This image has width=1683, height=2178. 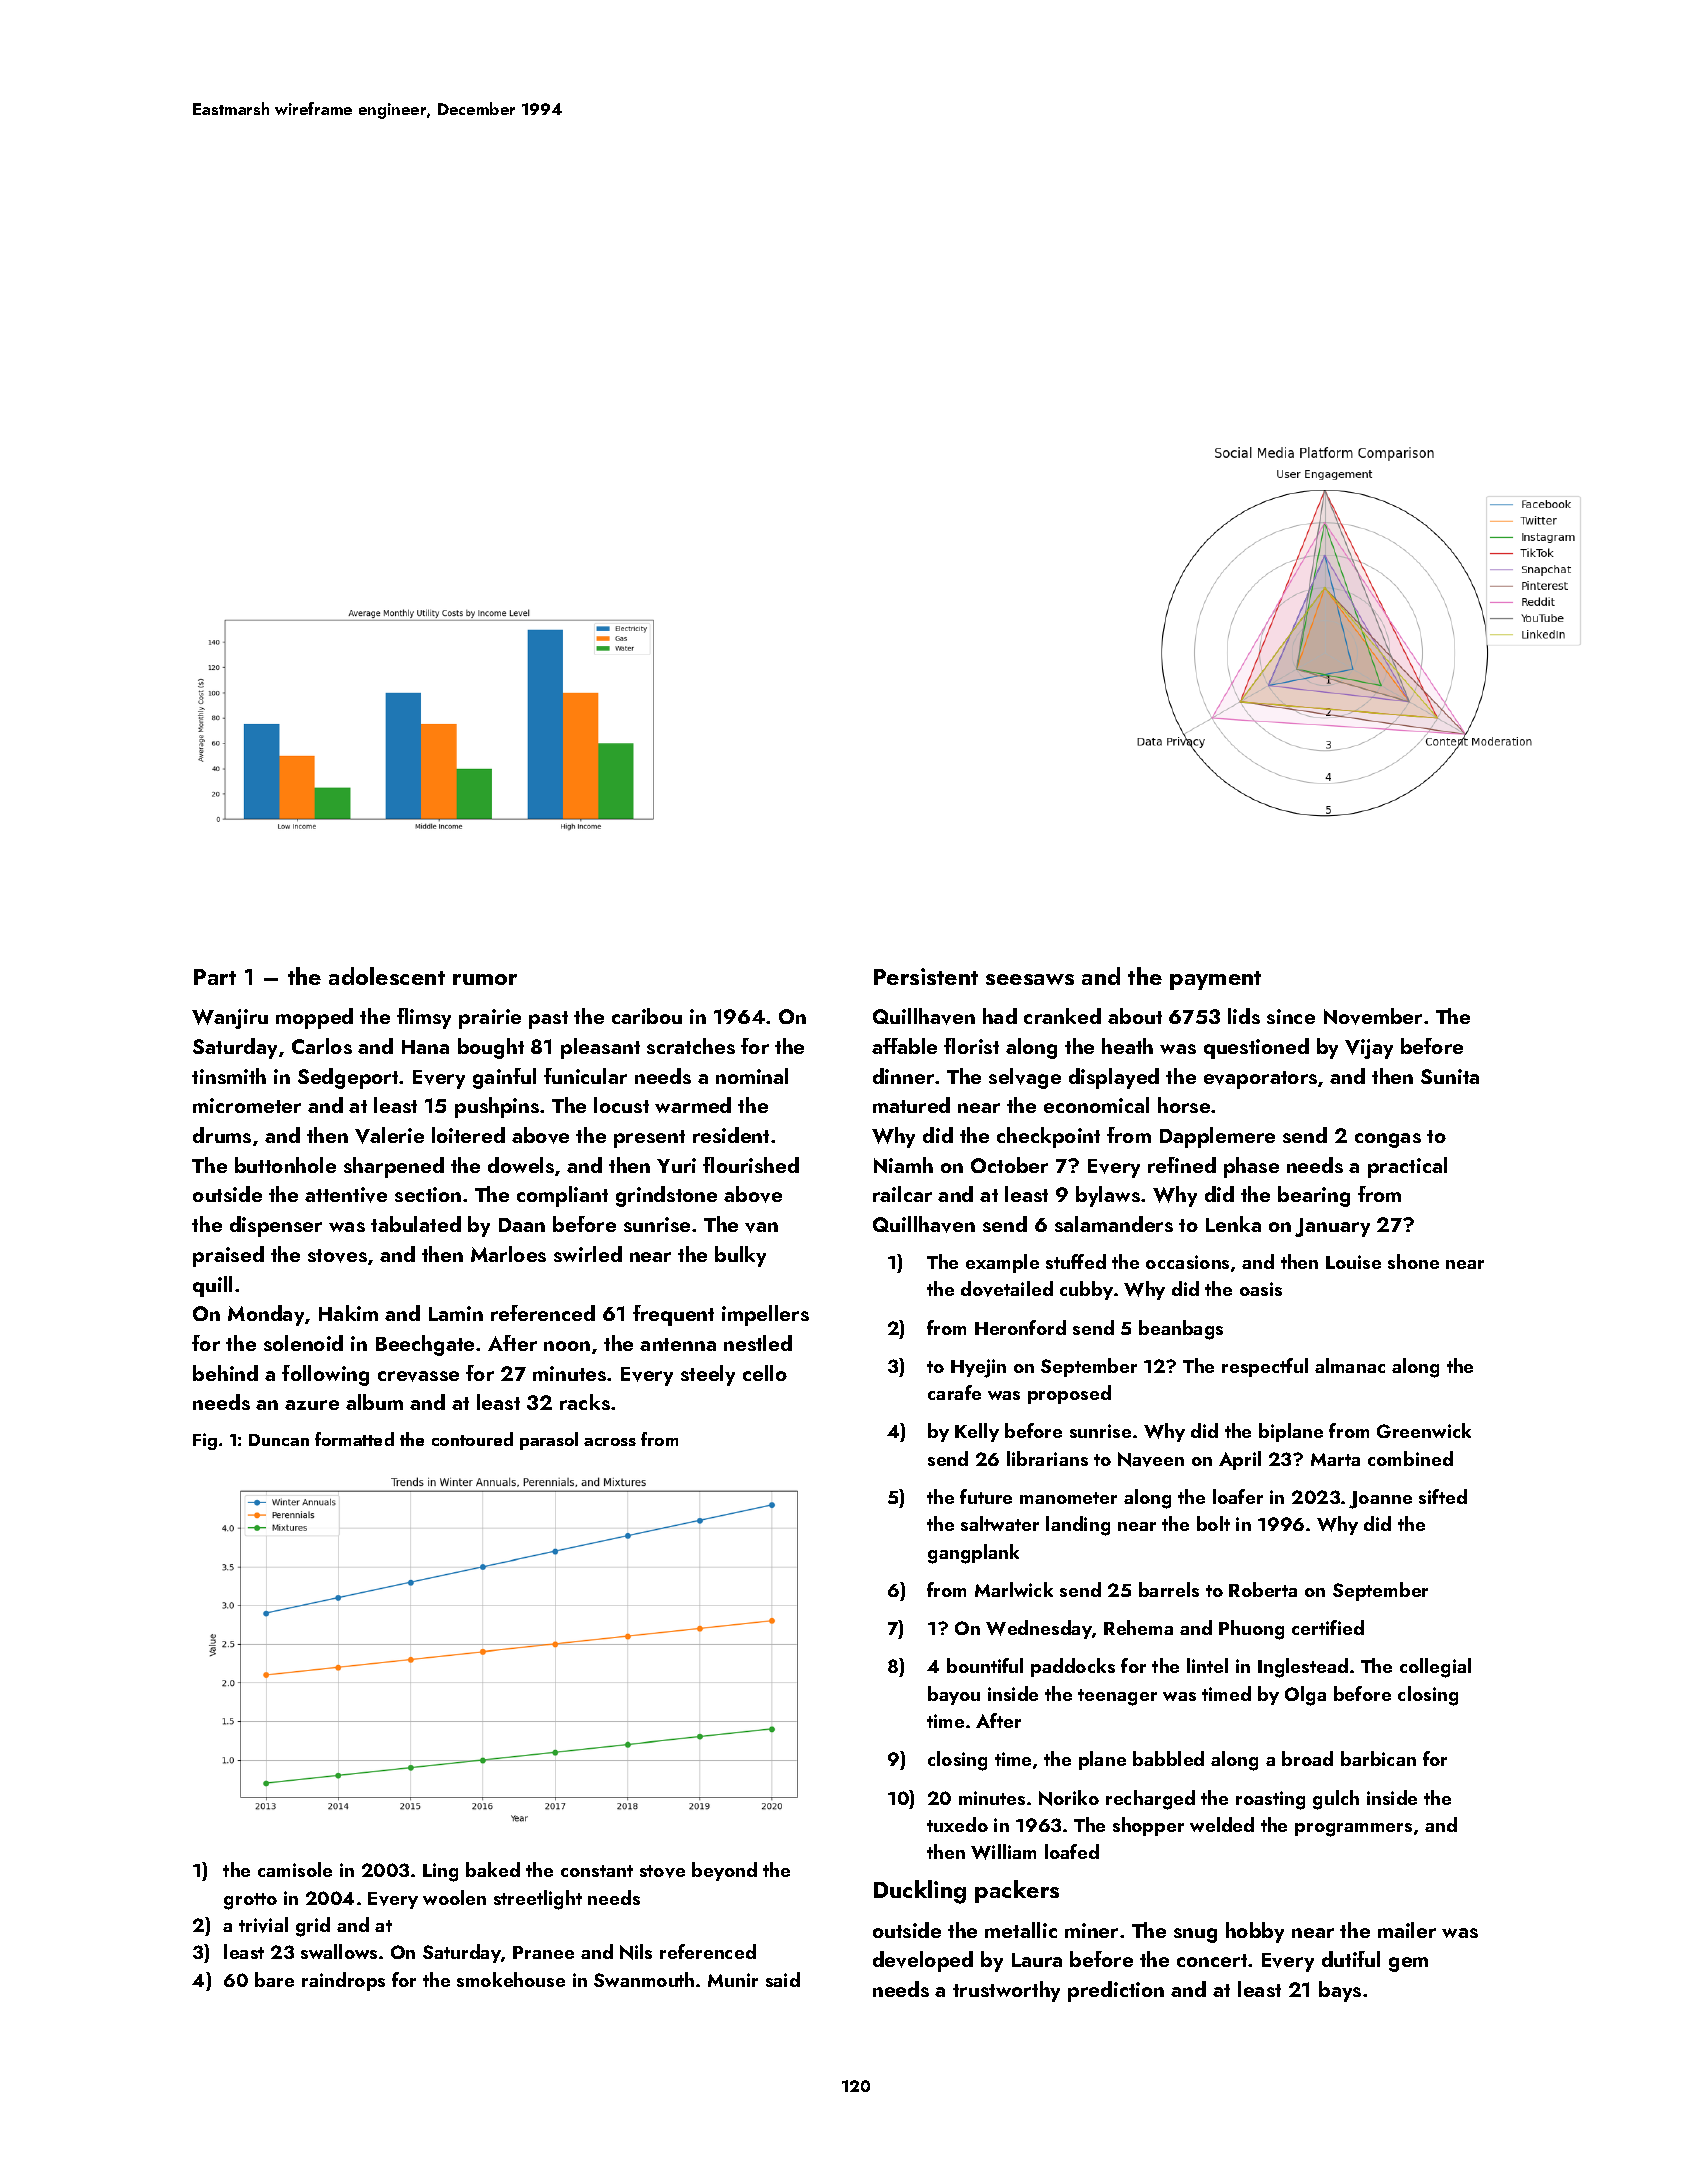 What do you see at coordinates (548, 1020) in the image?
I see `past` at bounding box center [548, 1020].
